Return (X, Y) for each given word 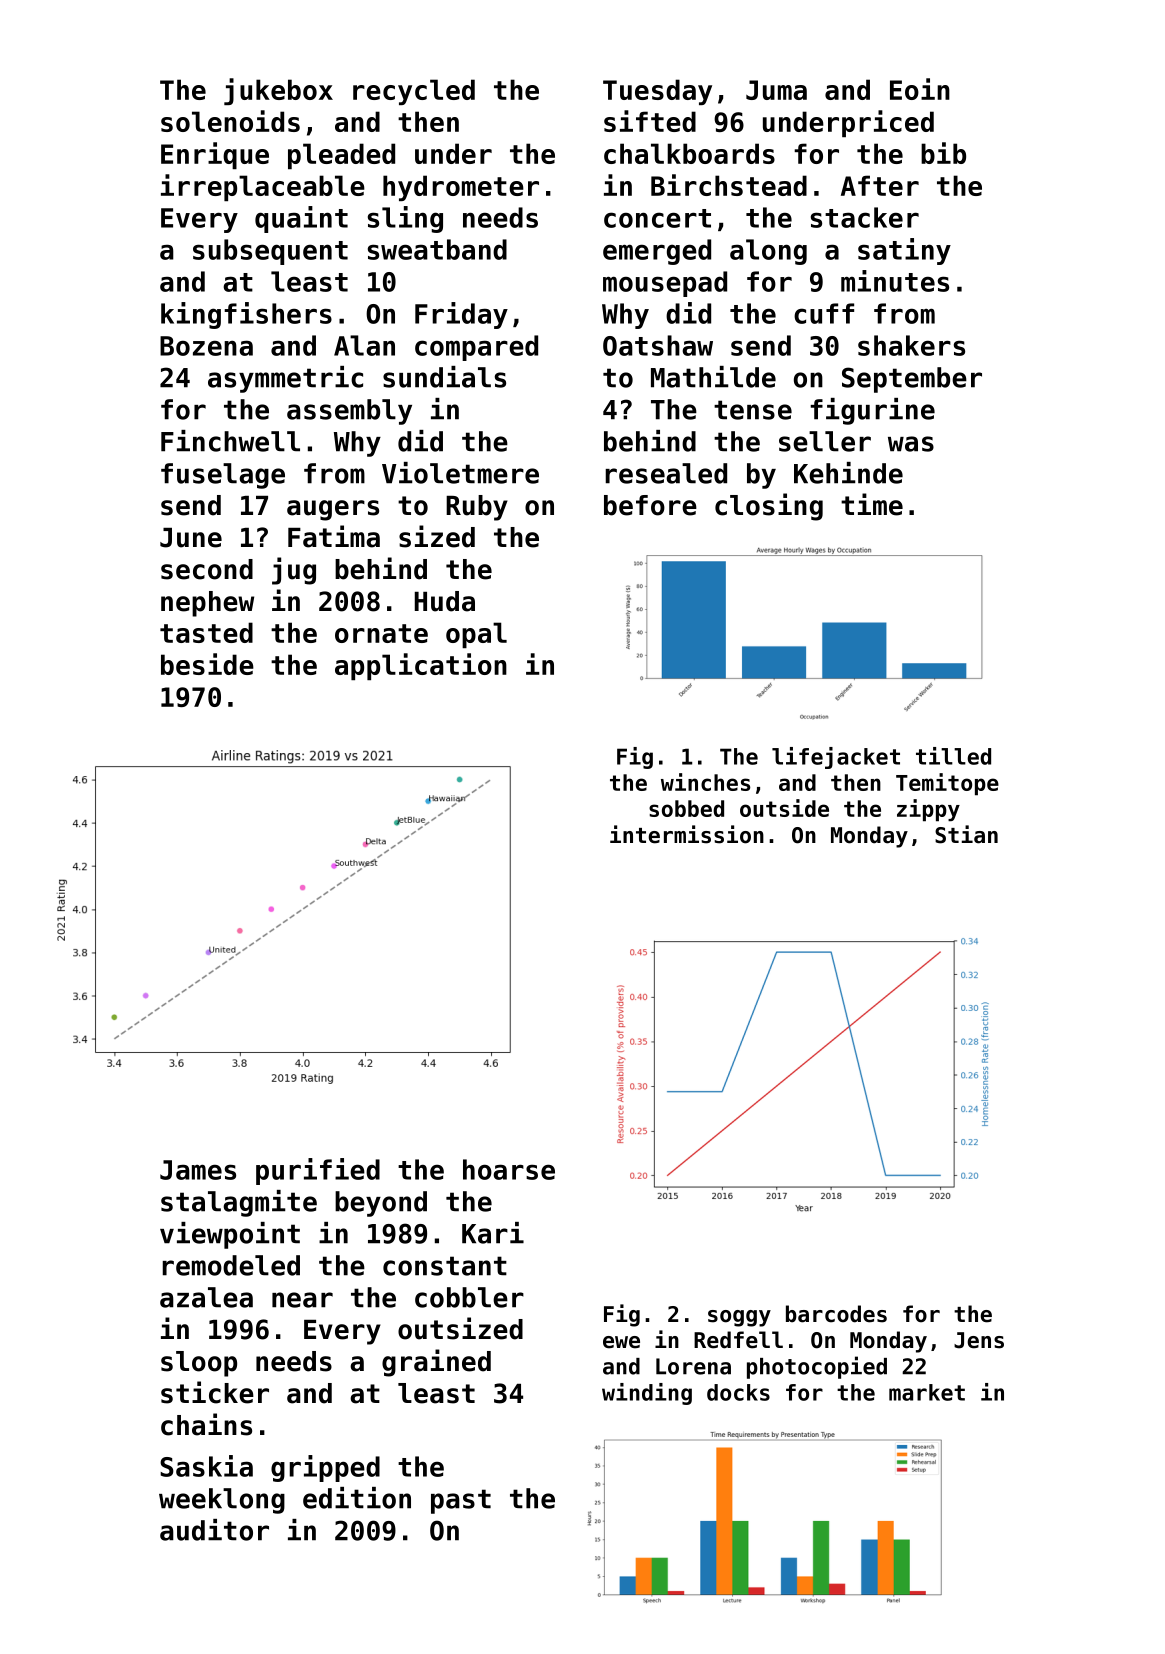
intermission (687, 834)
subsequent (270, 252)
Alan (364, 345)
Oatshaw (658, 345)
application (421, 666)
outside (784, 808)
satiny (904, 251)
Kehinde (848, 473)
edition (357, 1498)
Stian (966, 834)
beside (207, 664)
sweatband (437, 249)
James (198, 1170)
